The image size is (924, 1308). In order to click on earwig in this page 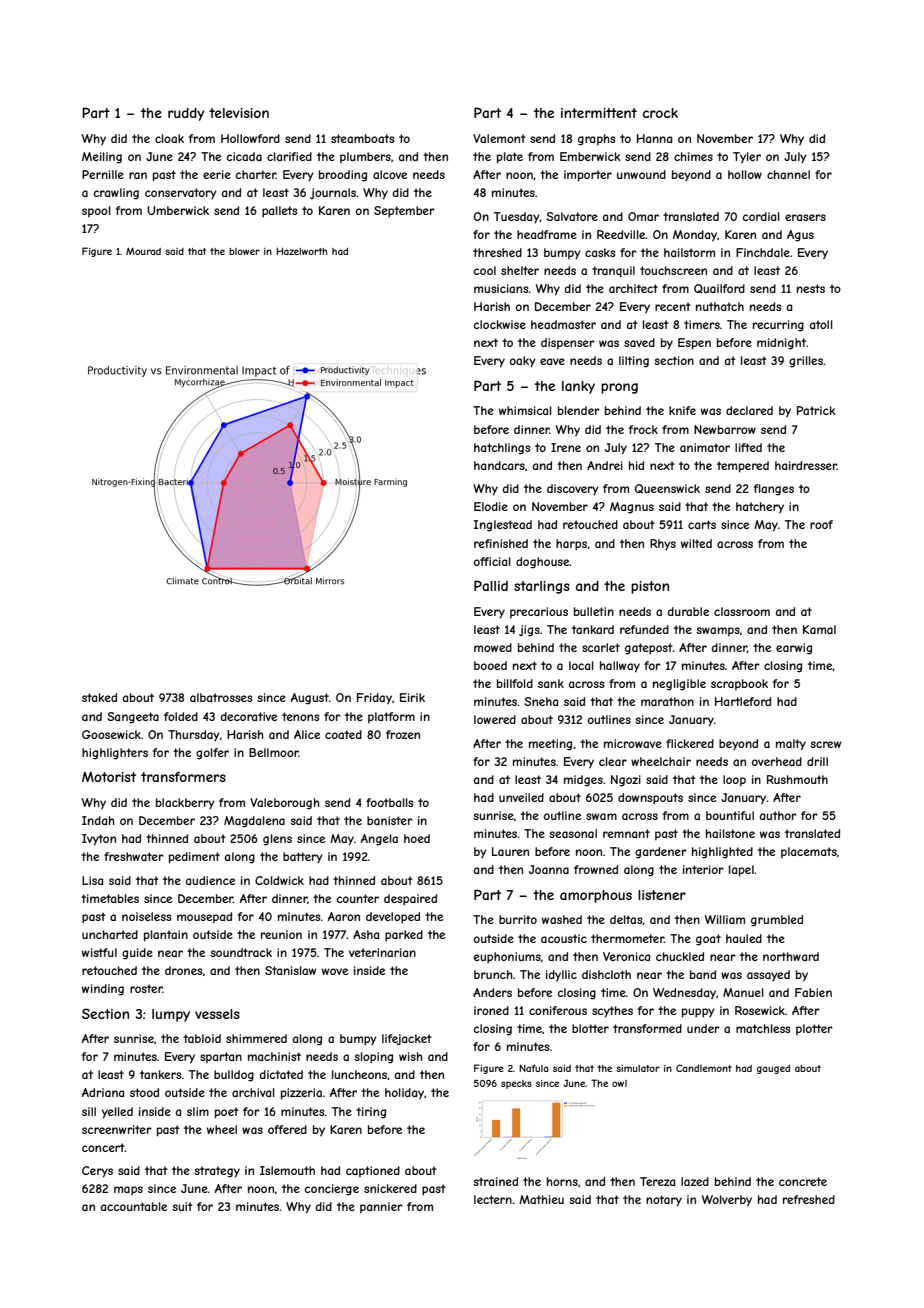, I will do `click(794, 649)`.
